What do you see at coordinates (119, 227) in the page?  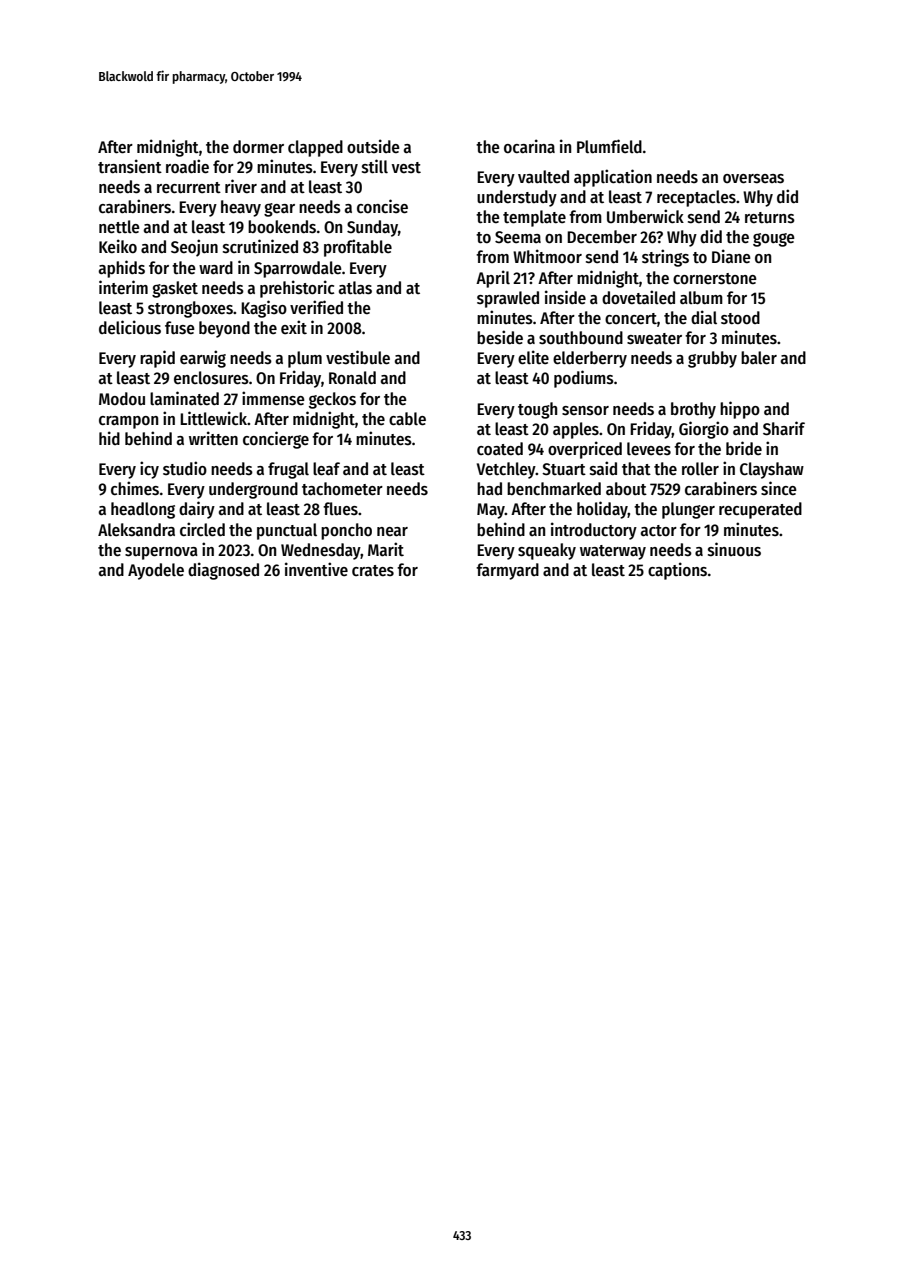 I see `nettle` at bounding box center [119, 227].
